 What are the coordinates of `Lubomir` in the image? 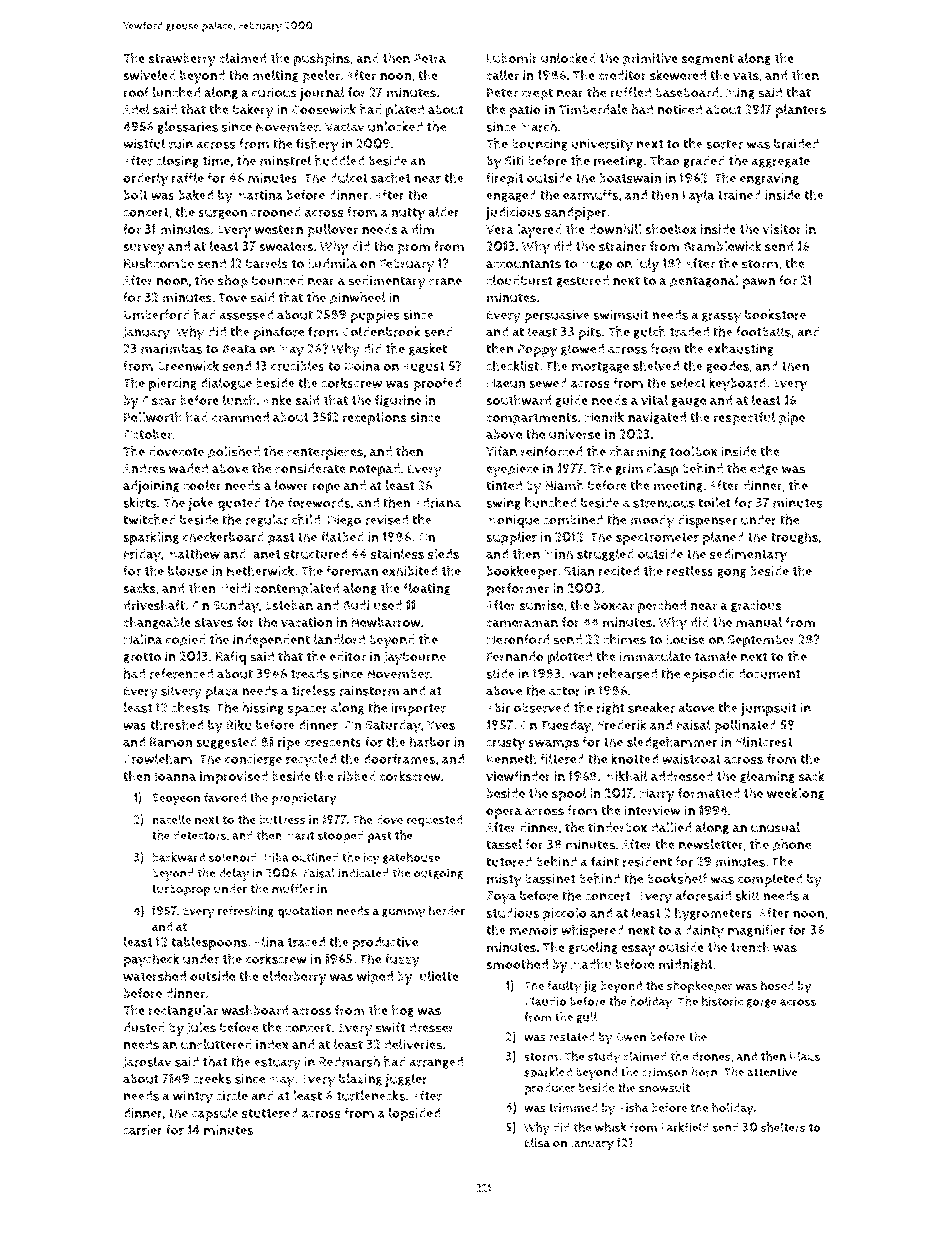 It's located at (512, 58).
